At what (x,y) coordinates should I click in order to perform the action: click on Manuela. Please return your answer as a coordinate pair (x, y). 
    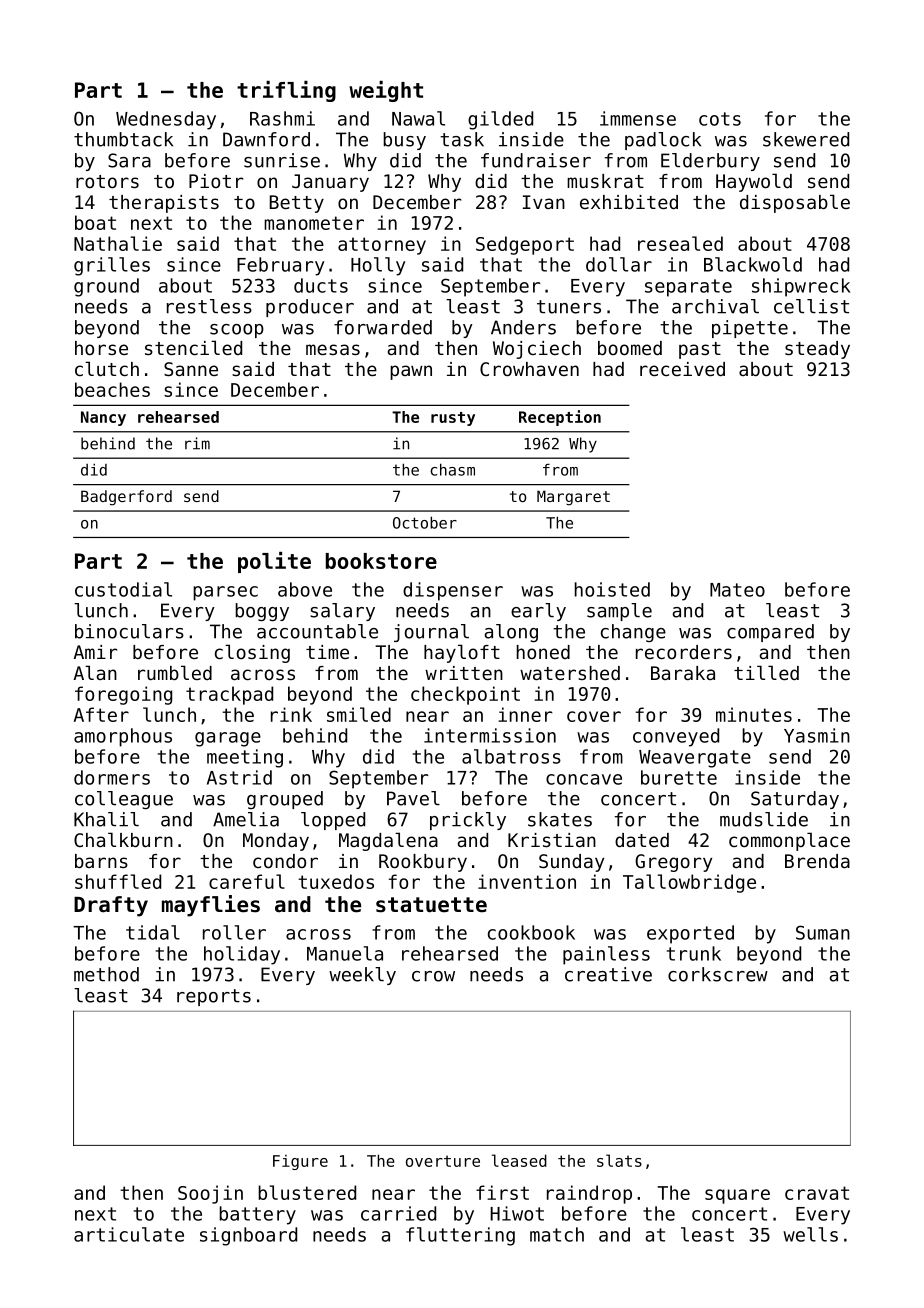
    Looking at the image, I should click on (345, 953).
